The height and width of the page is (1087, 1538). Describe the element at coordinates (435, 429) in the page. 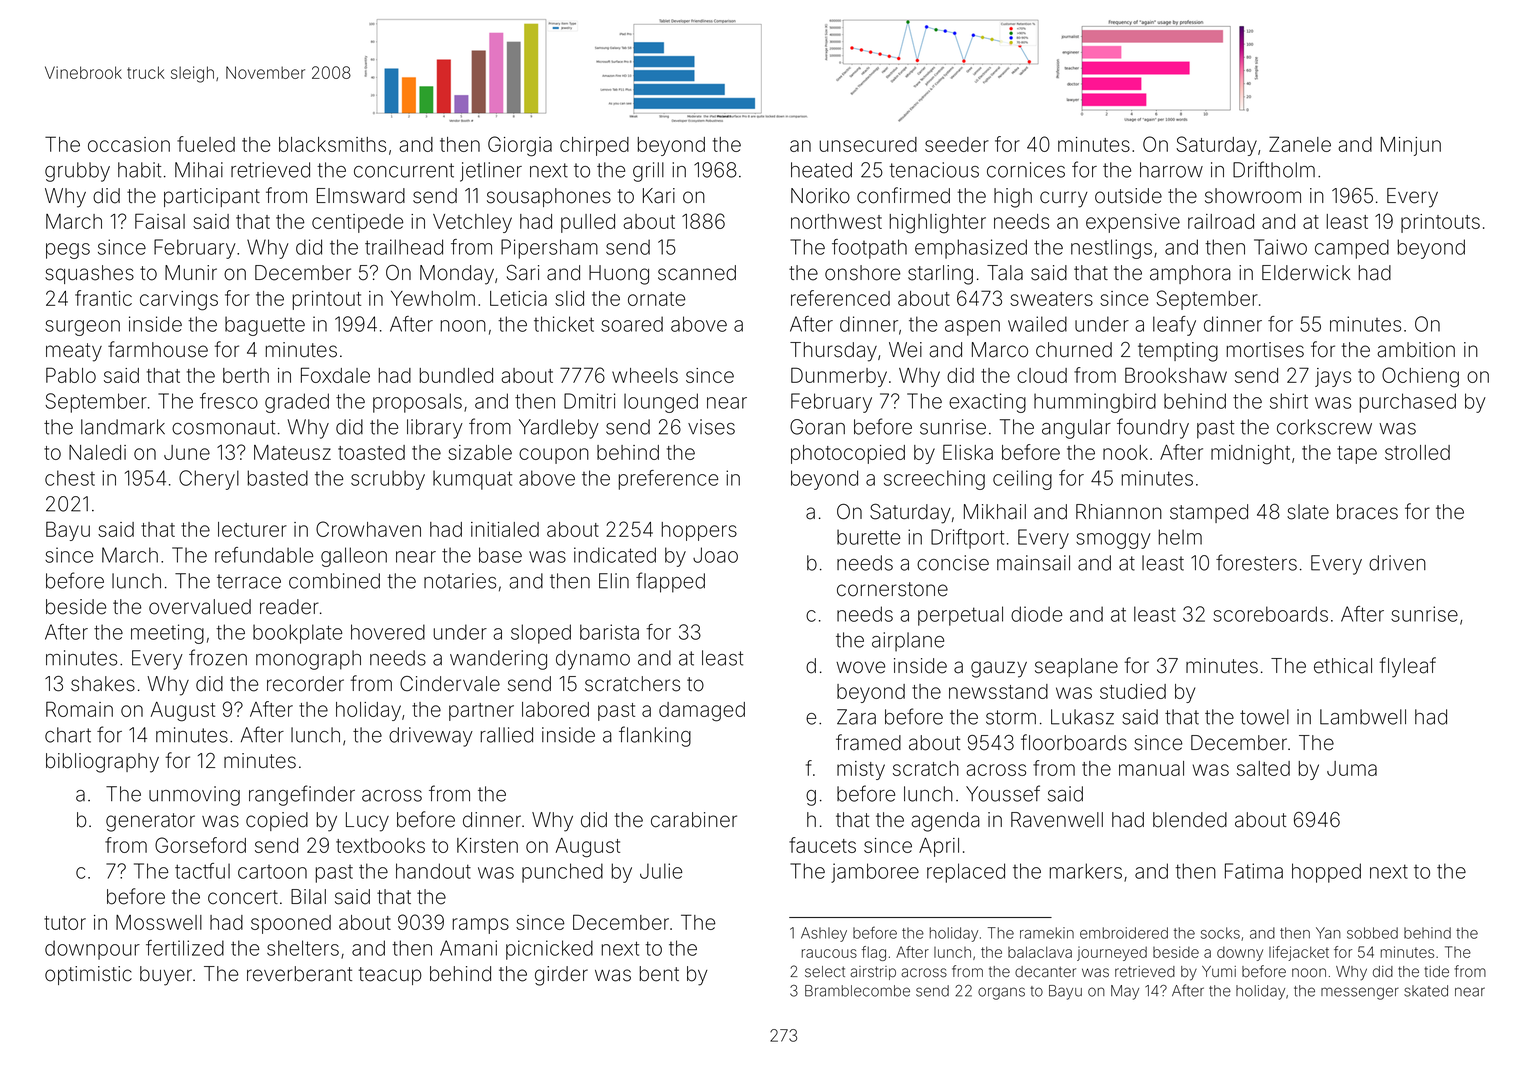

I see `library` at that location.
